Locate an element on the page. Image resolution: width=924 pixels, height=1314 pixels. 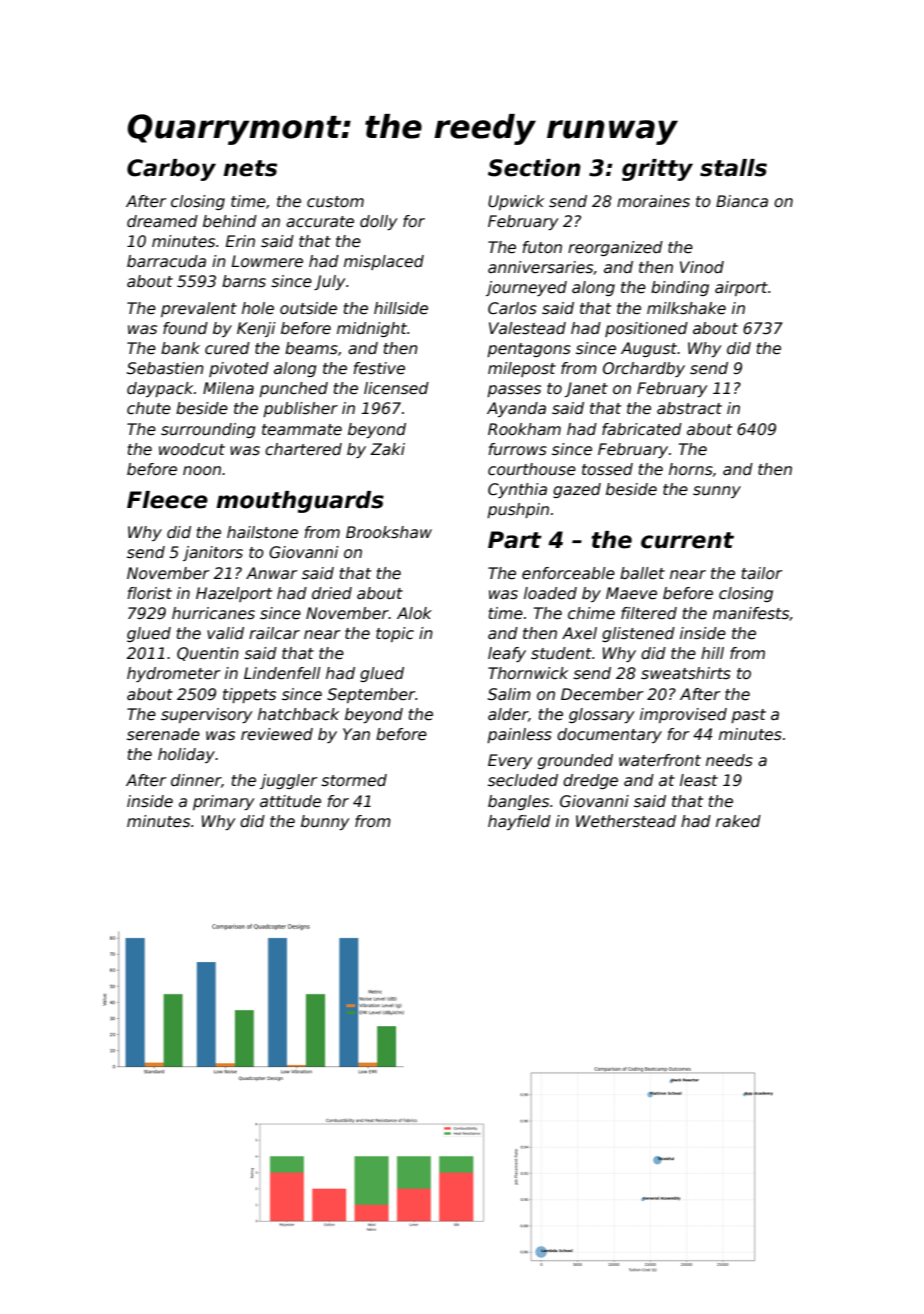
airport is located at coordinates (741, 288).
